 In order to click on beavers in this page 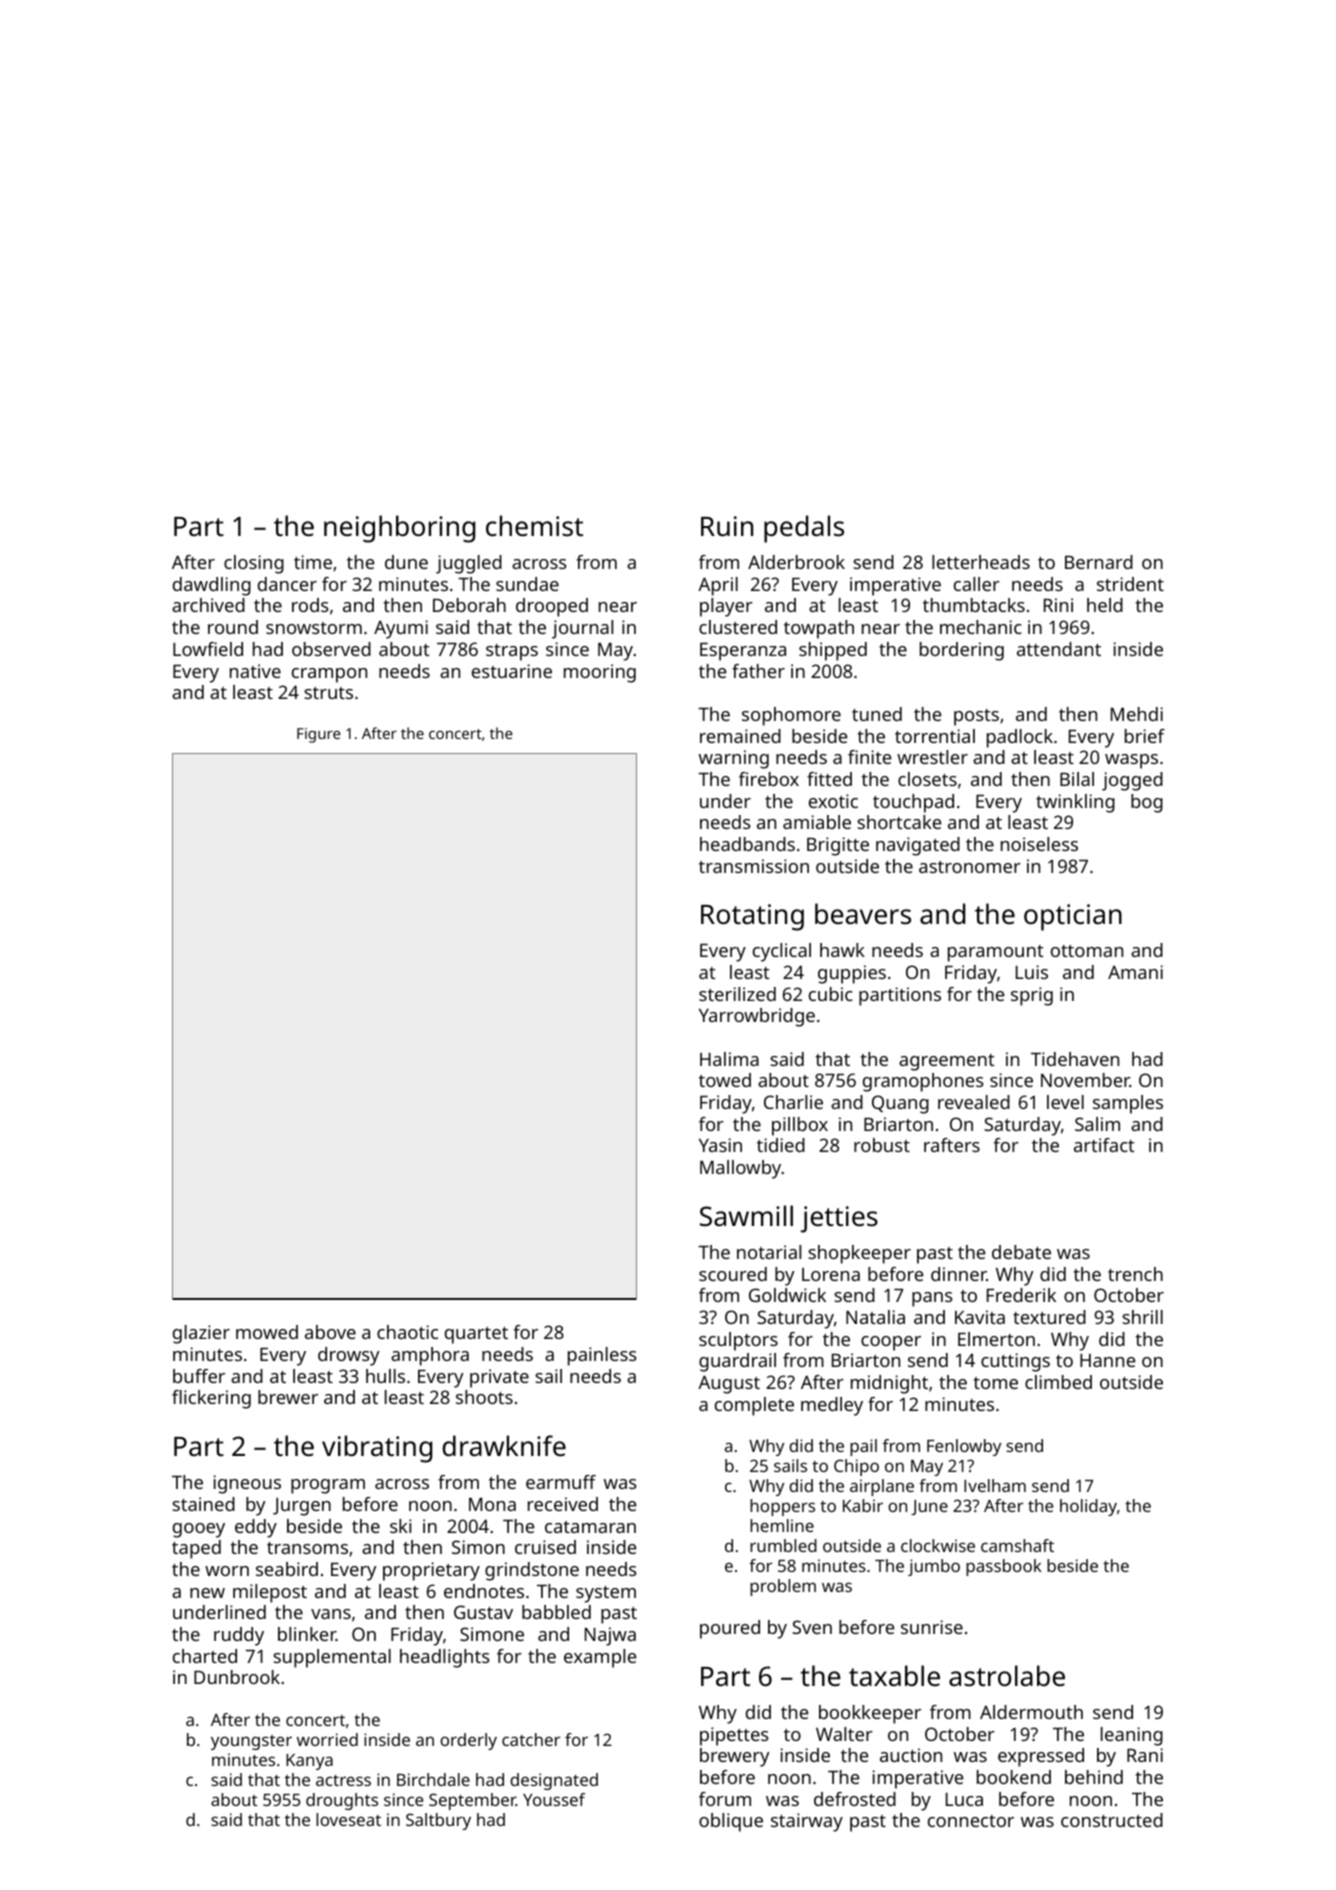, I will do `click(863, 914)`.
